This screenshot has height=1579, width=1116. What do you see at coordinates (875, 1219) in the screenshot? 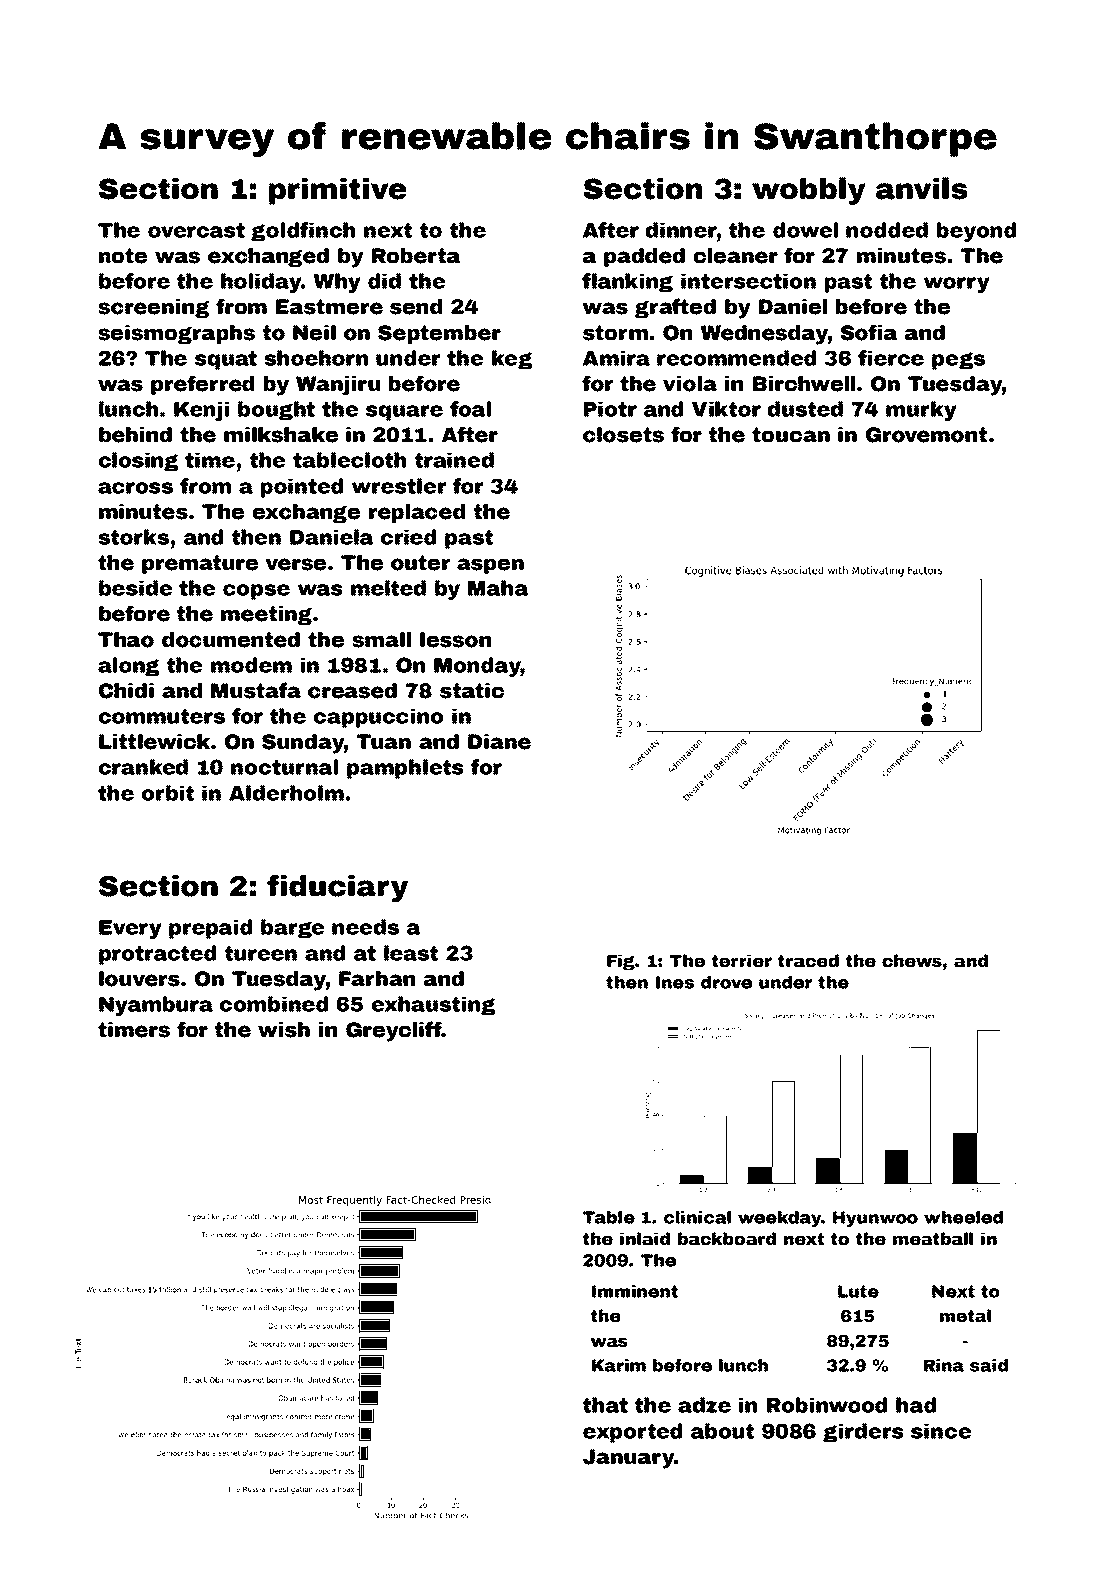
I see `Hyunwoo` at bounding box center [875, 1219].
